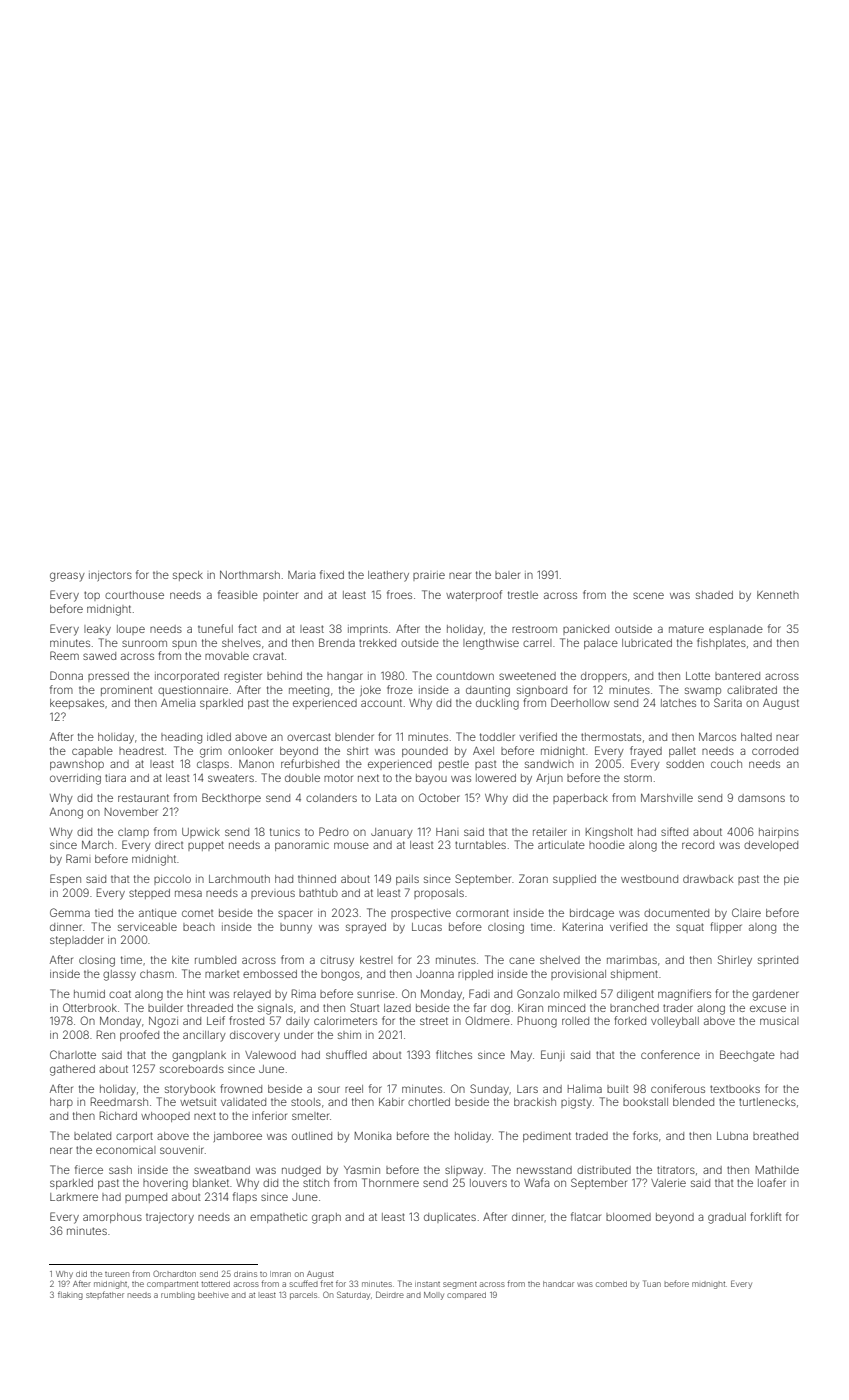 The height and width of the image is (1400, 849). Describe the element at coordinates (354, 737) in the image. I see `blender` at that location.
